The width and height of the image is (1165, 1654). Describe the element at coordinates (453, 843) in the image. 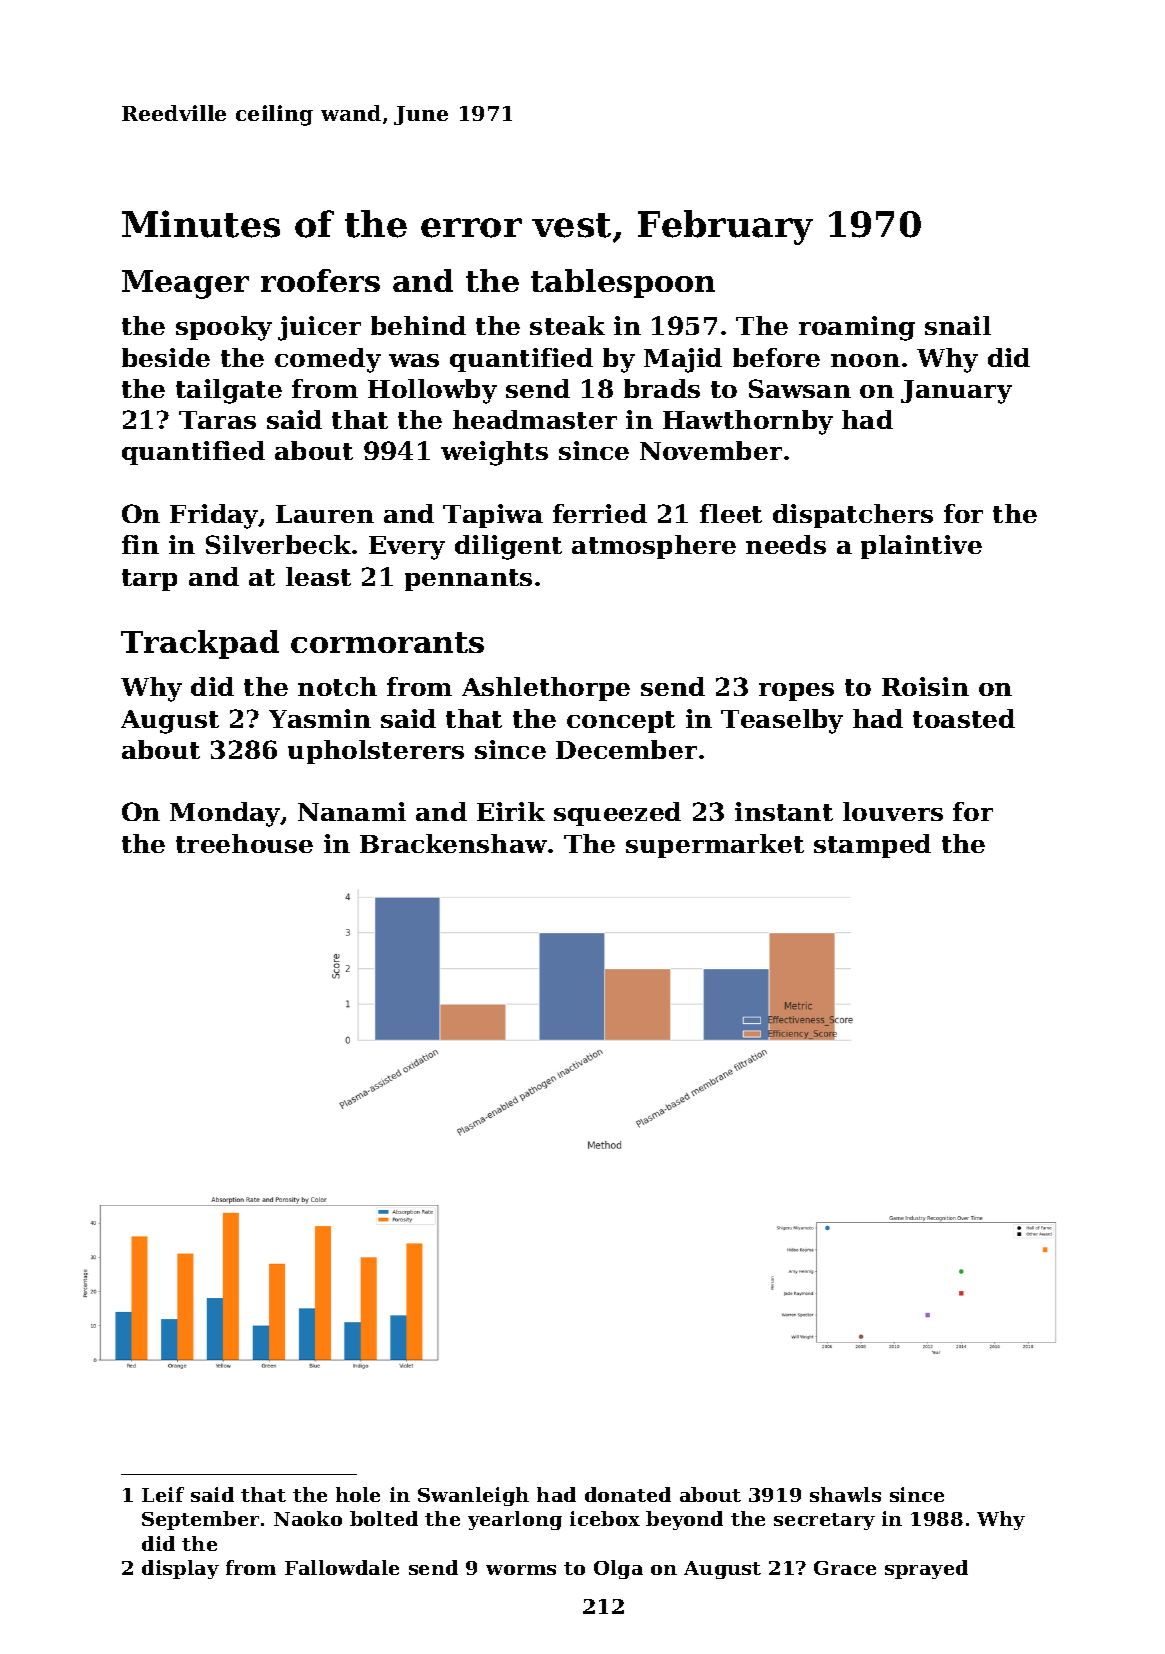

I see `Brackenshaw` at that location.
